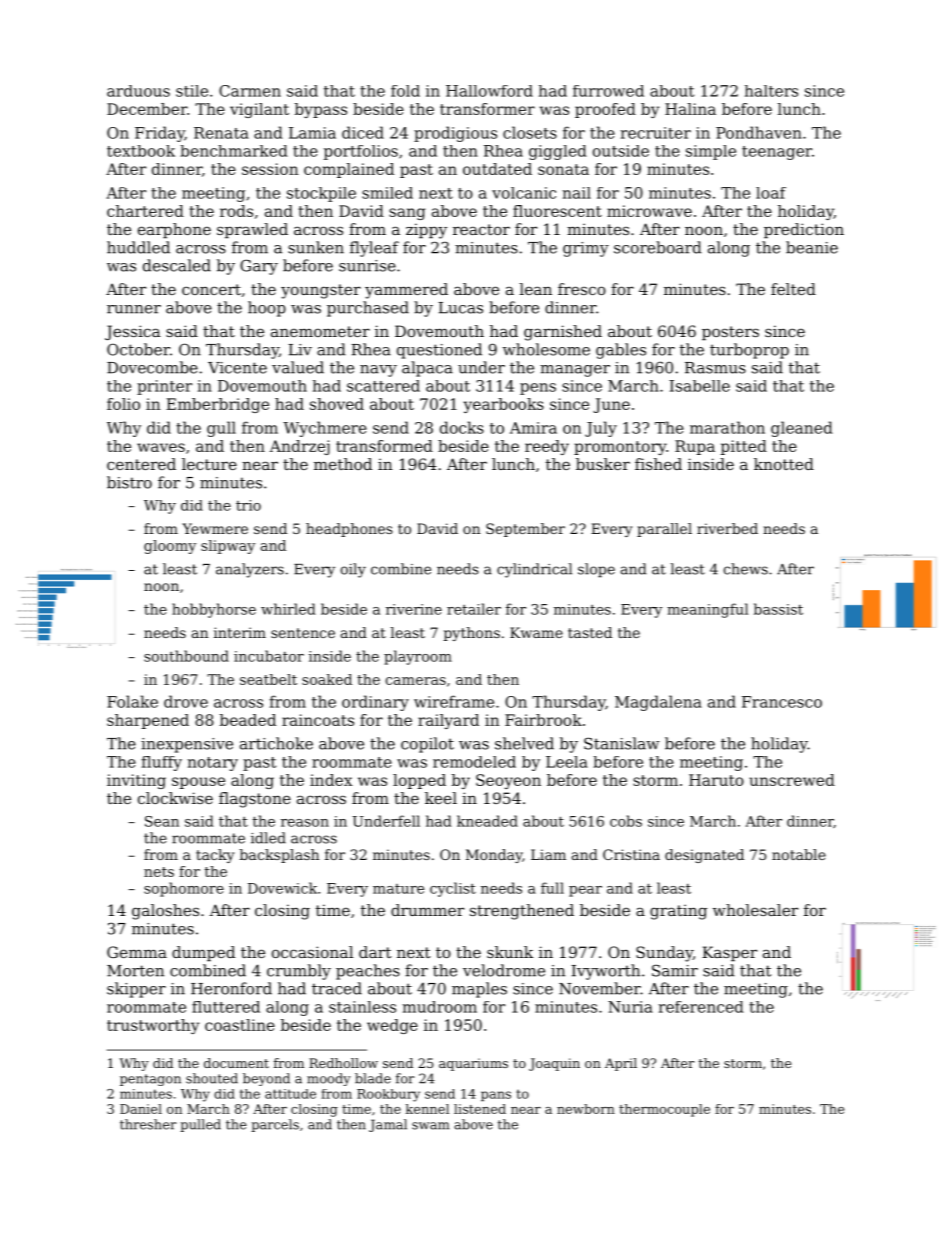  What do you see at coordinates (353, 570) in the image?
I see `oily` at bounding box center [353, 570].
